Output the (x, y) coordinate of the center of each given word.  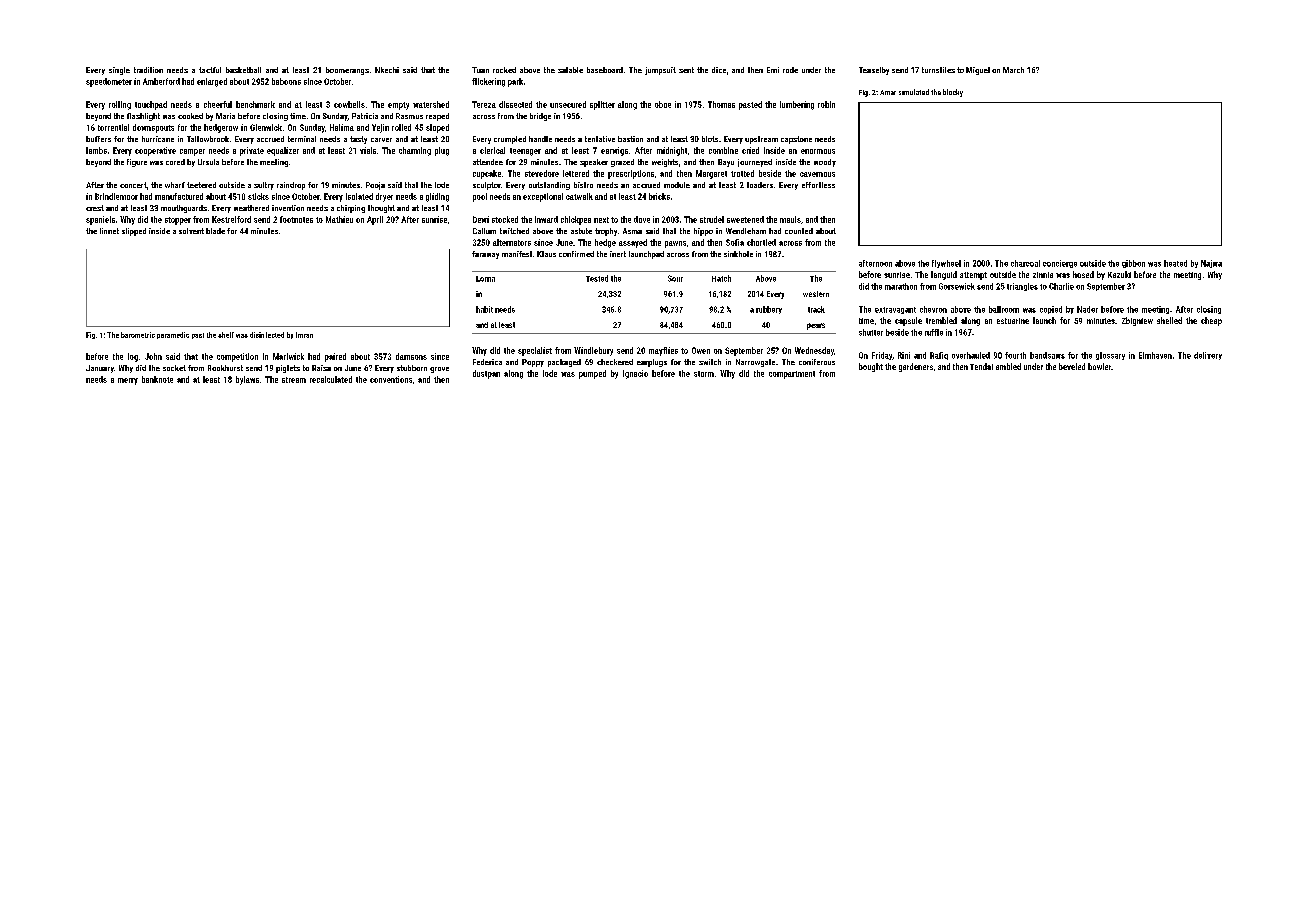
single (119, 71)
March (1013, 70)
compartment (792, 375)
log (133, 357)
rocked (504, 70)
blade (215, 231)
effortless (818, 185)
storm (704, 374)
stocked (505, 219)
